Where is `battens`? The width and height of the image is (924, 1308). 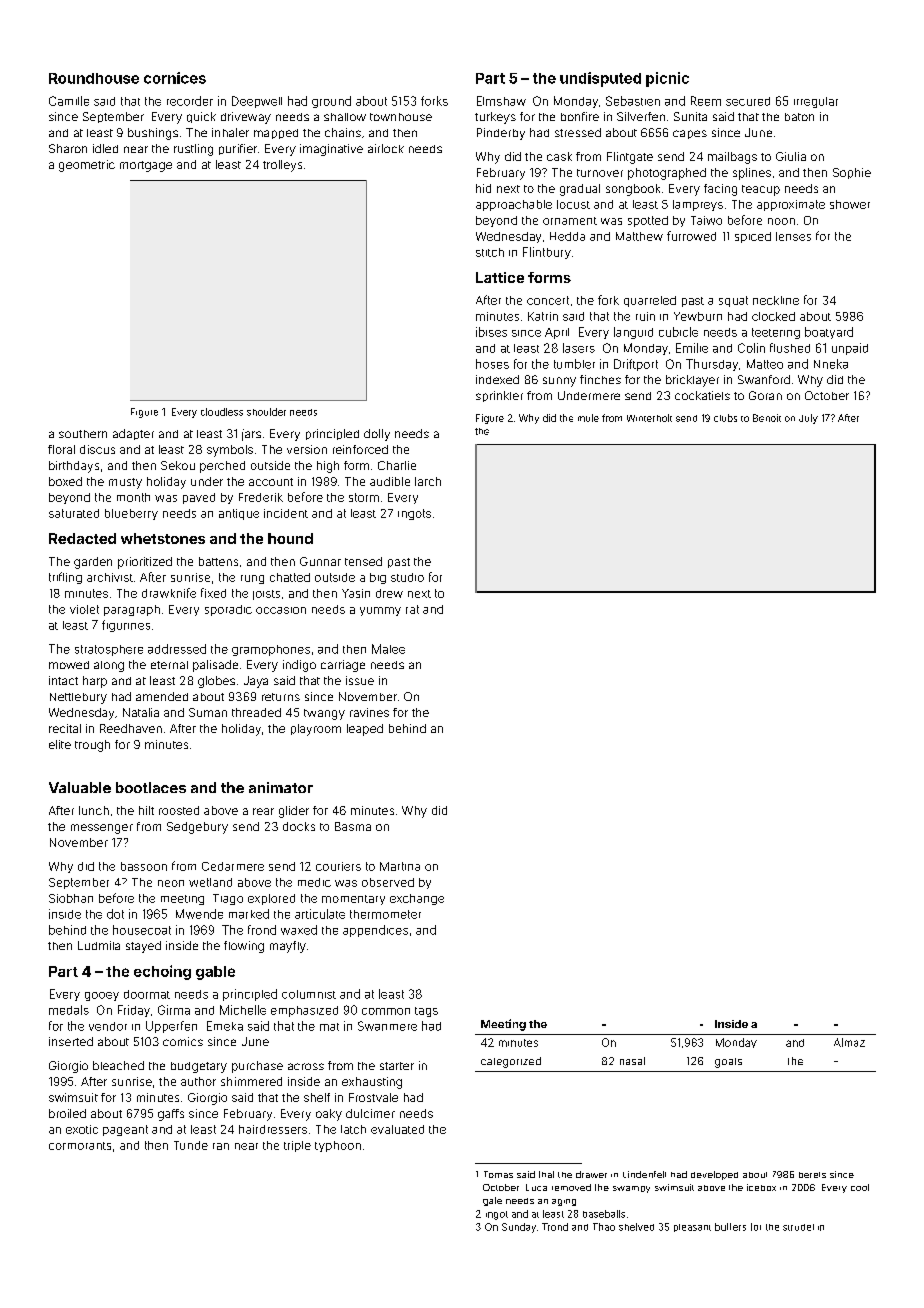 battens is located at coordinates (218, 561).
